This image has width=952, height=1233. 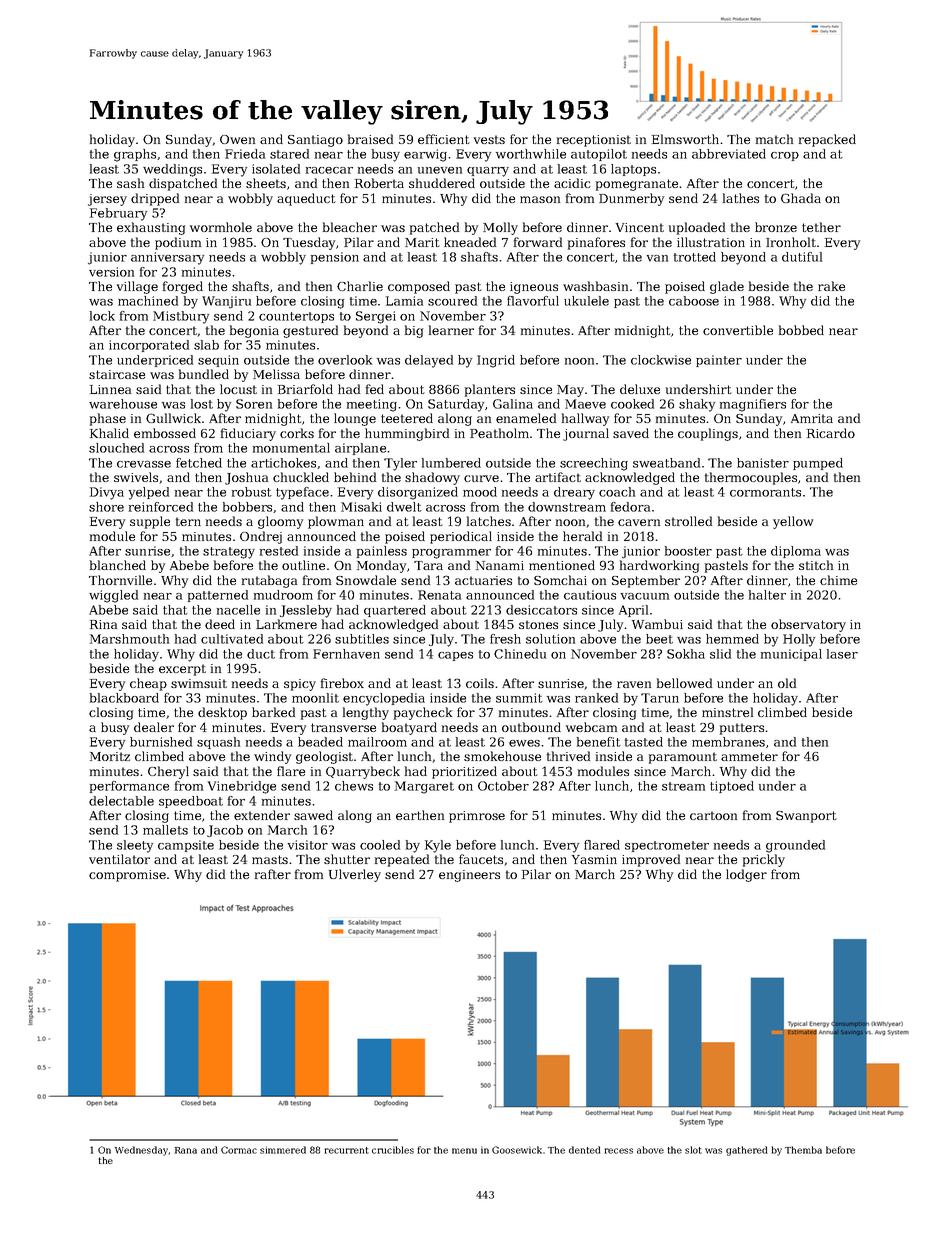 I want to click on sheets, so click(x=266, y=183).
